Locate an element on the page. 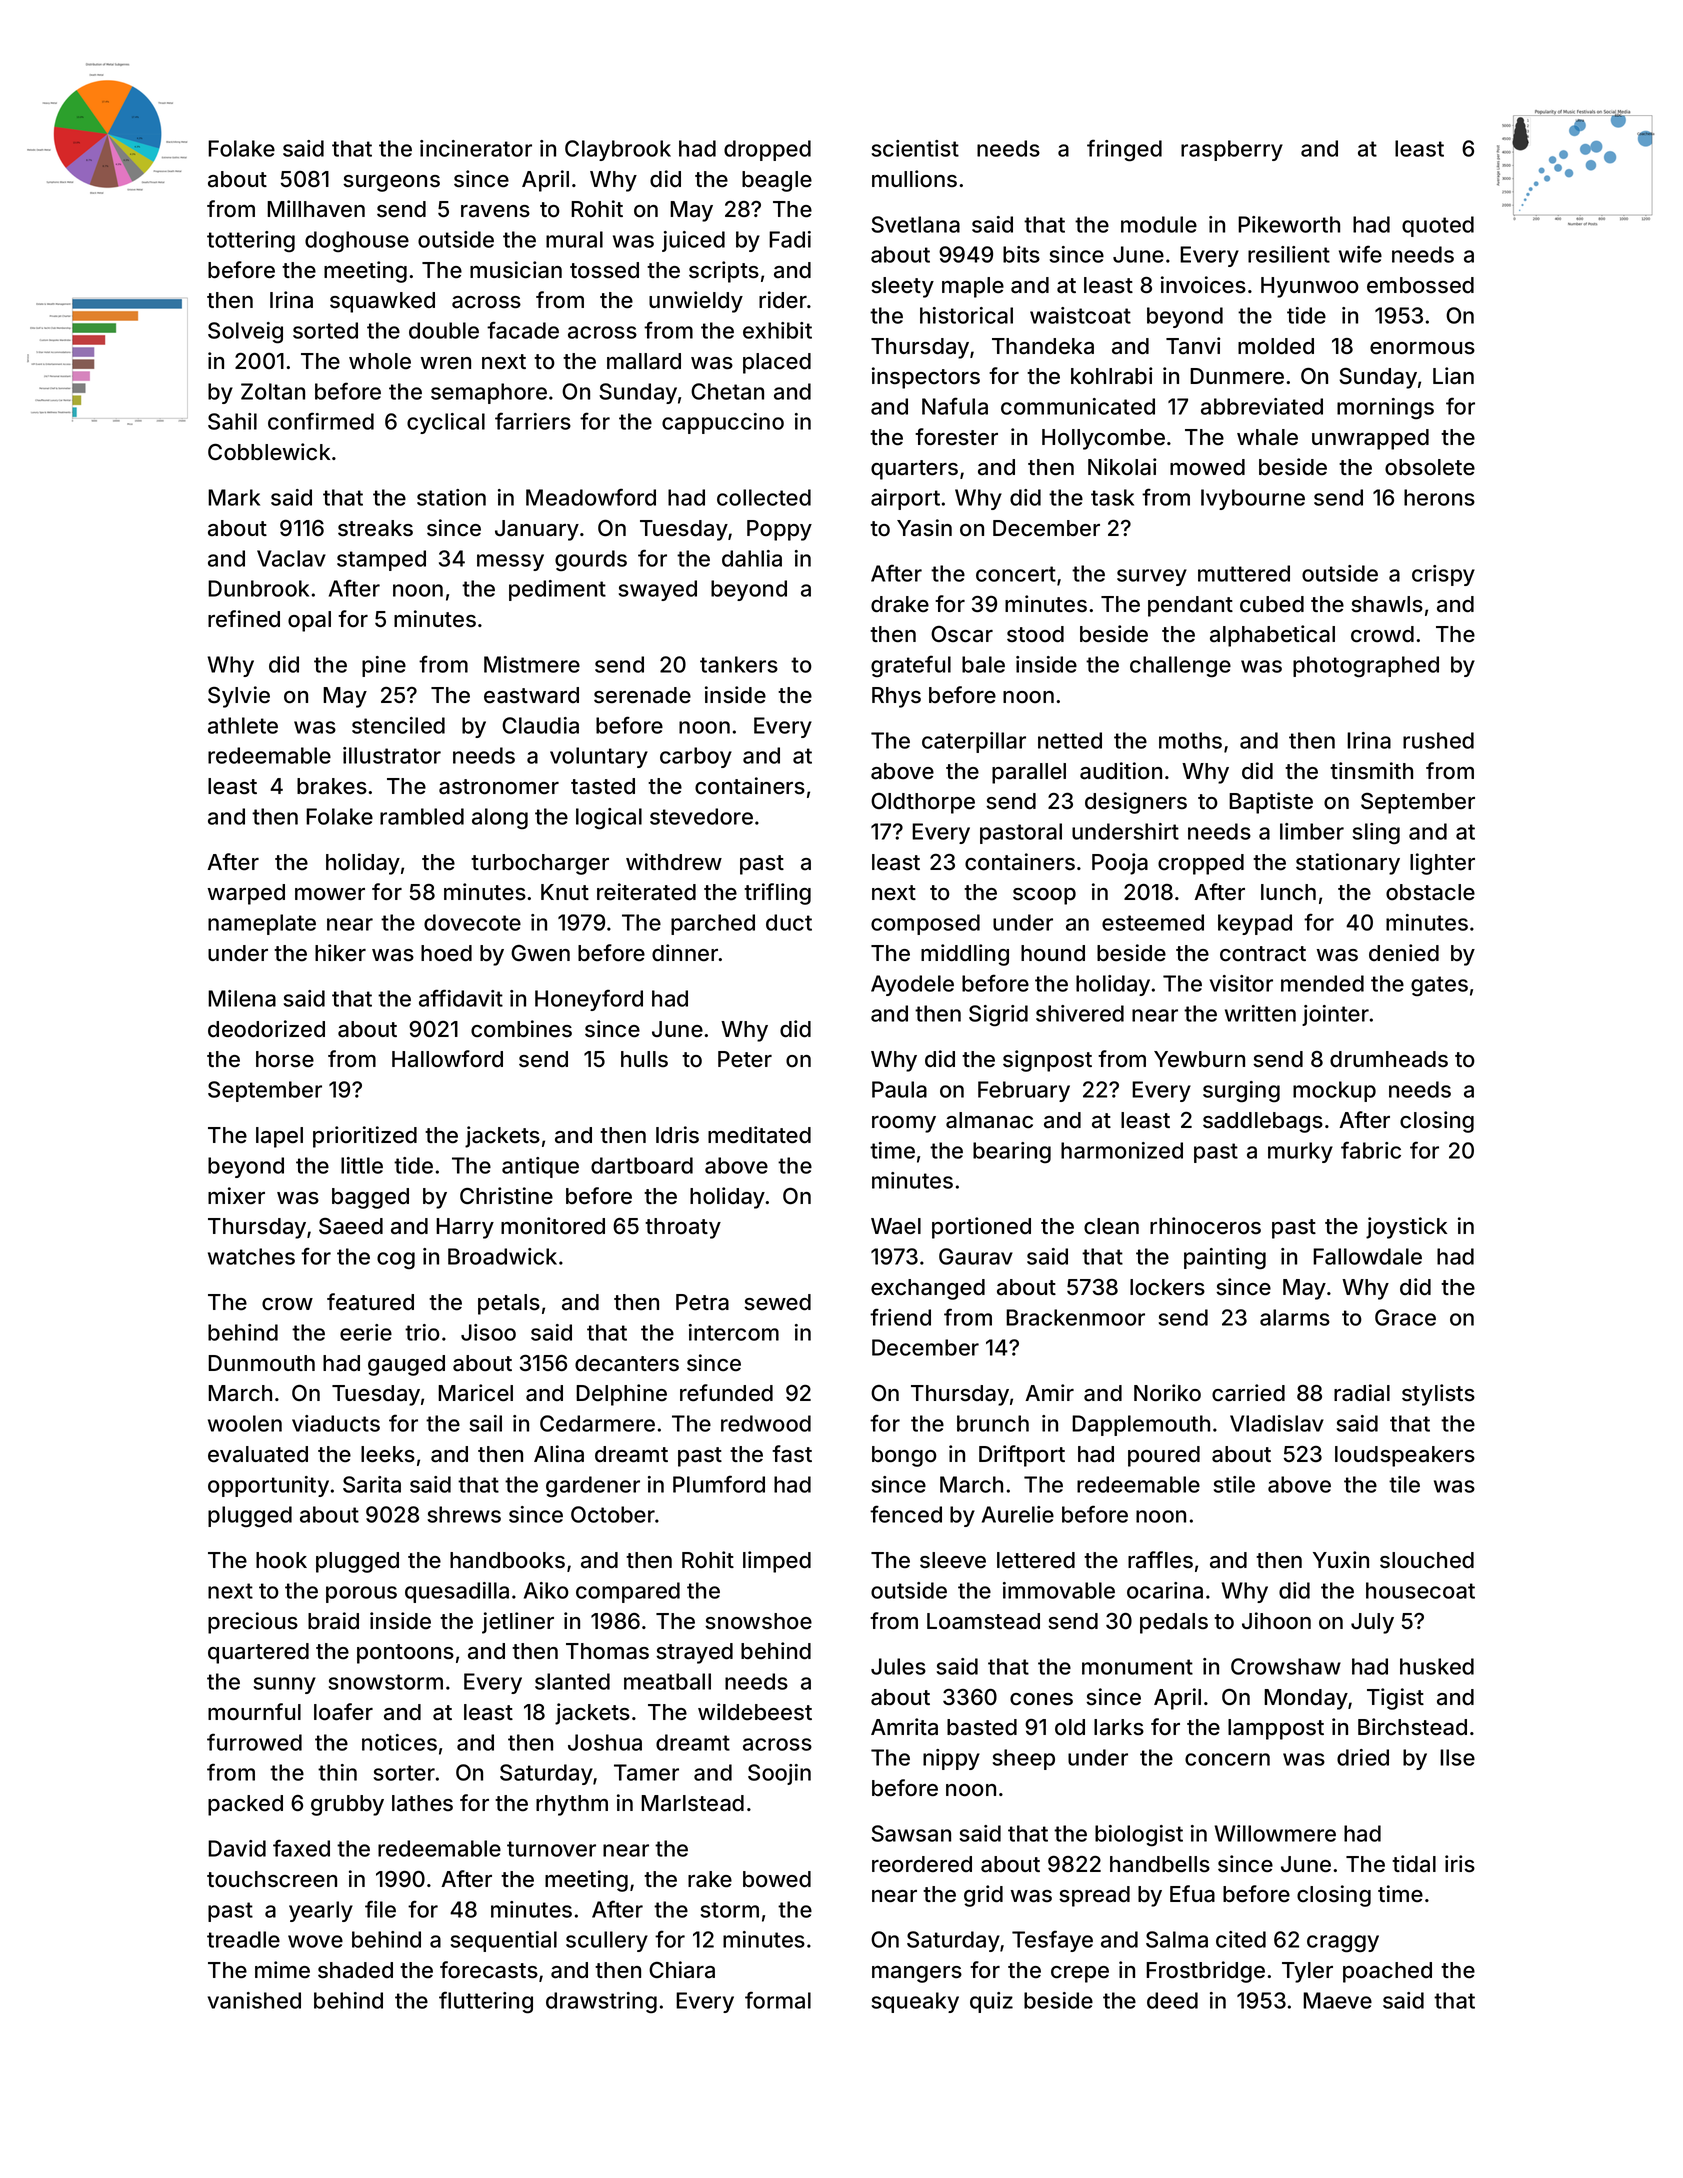 This image has height=2178, width=1683. task is located at coordinates (1112, 497).
